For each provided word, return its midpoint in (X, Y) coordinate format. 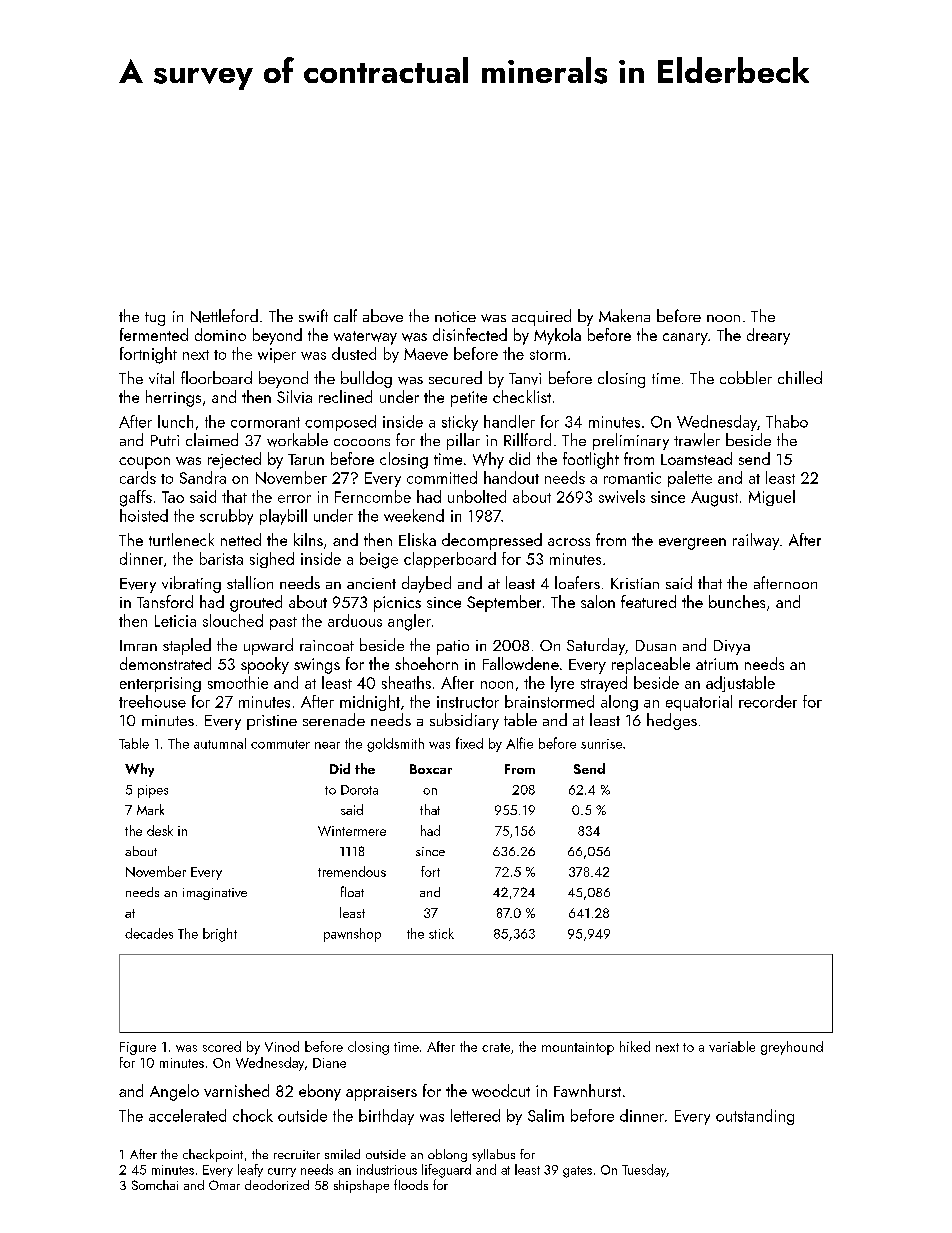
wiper (277, 355)
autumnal (220, 743)
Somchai (155, 1185)
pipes (153, 791)
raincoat (327, 645)
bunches (737, 601)
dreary (768, 336)
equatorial (699, 703)
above (383, 315)
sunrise (601, 744)
